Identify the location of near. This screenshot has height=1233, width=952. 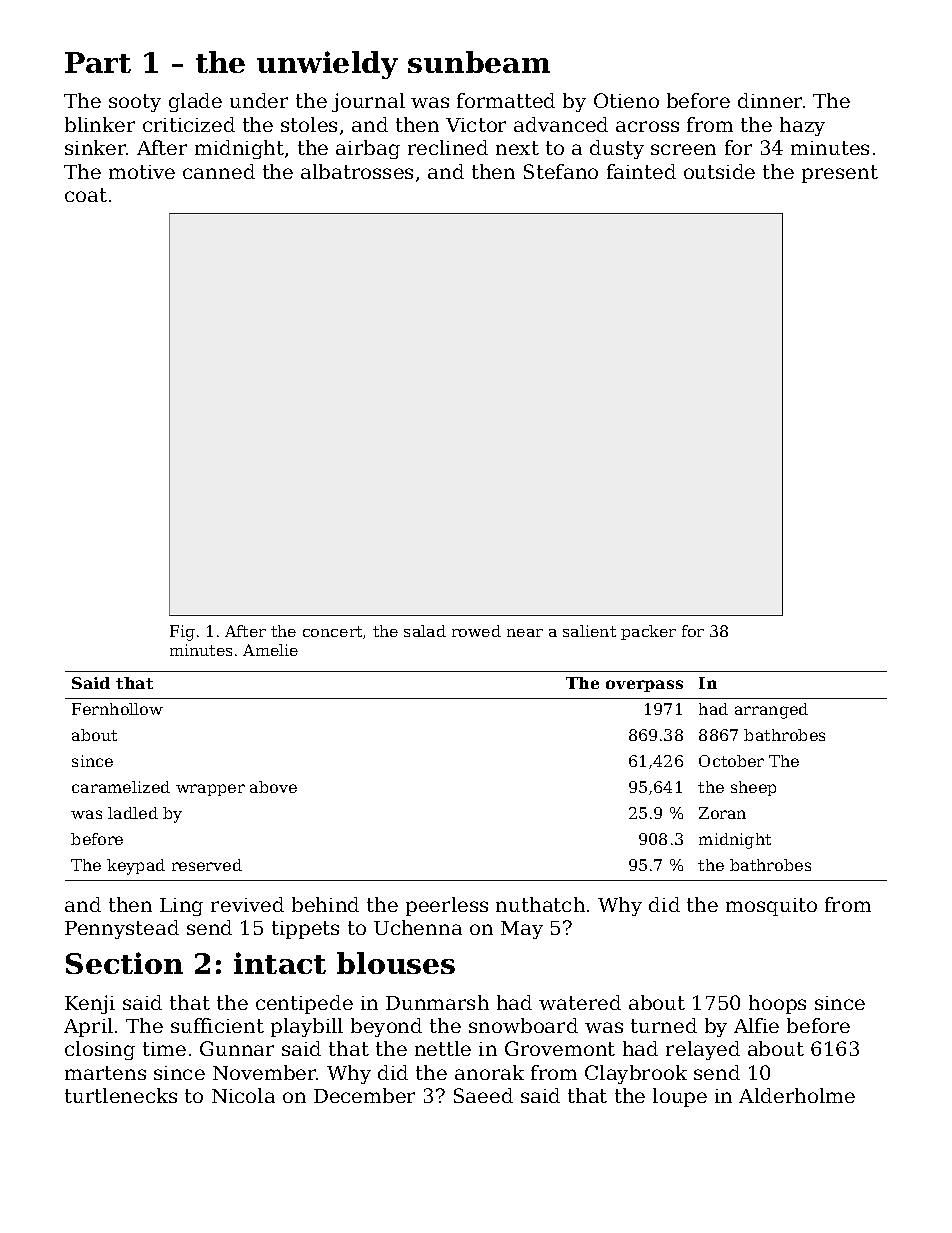
(525, 633).
